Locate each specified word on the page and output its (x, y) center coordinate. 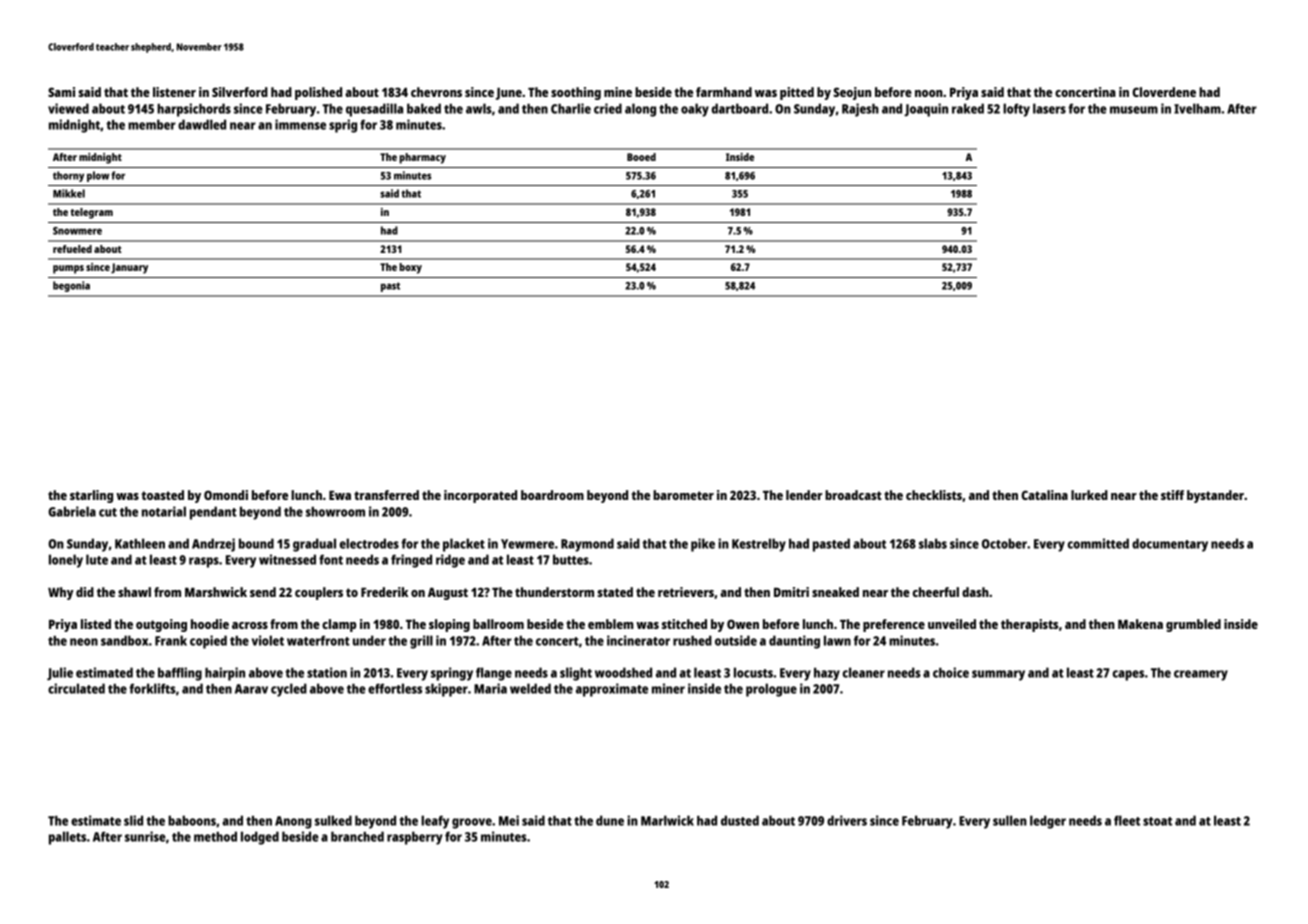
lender (804, 495)
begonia (71, 286)
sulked (333, 820)
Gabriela (72, 511)
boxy (410, 268)
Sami (61, 92)
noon (929, 93)
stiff (1172, 495)
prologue (771, 690)
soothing (576, 93)
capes (1128, 675)
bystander (1215, 496)
